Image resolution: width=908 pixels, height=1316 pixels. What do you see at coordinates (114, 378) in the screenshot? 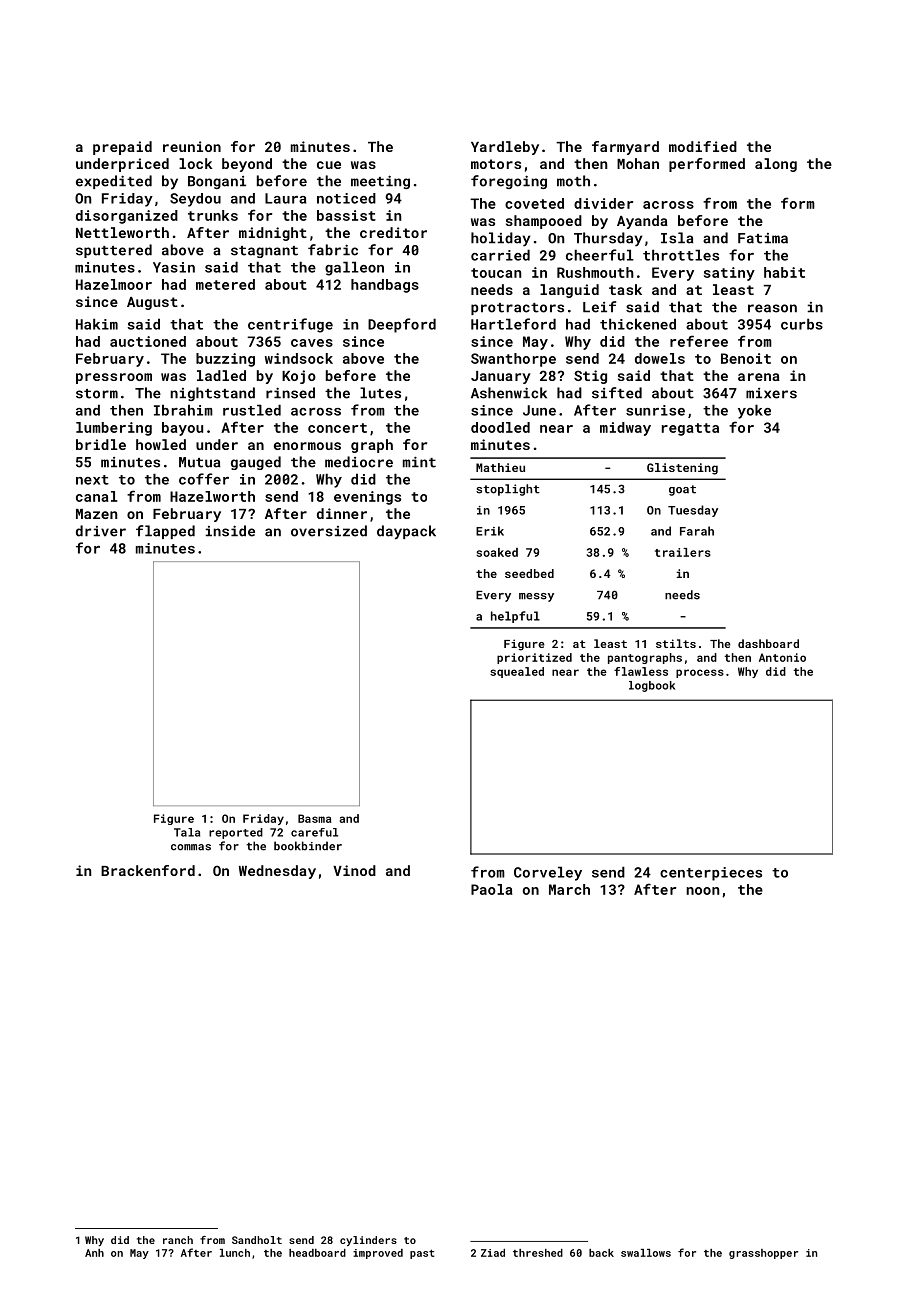
I see `pressroom` at bounding box center [114, 378].
